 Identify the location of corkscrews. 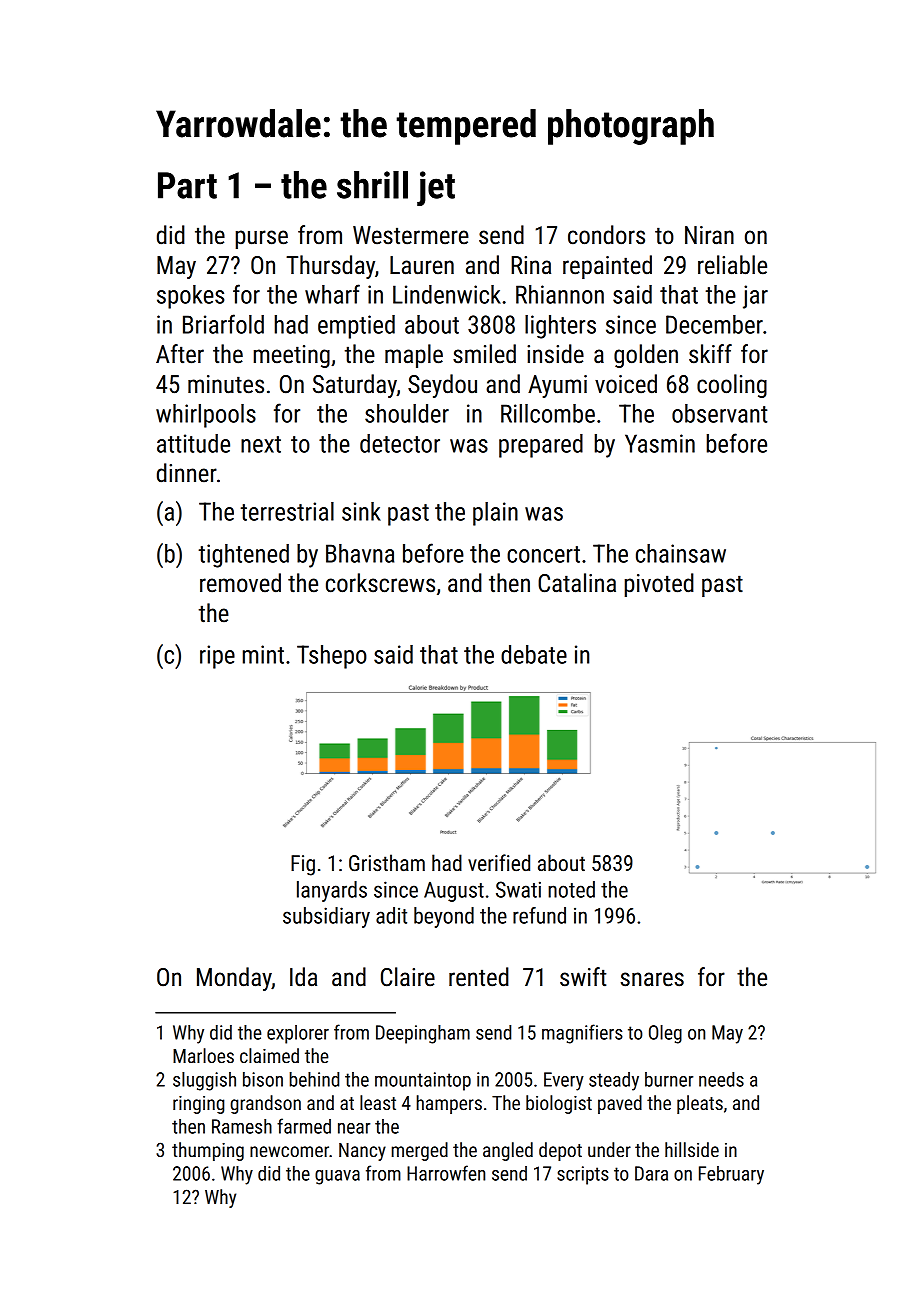
(380, 583).
